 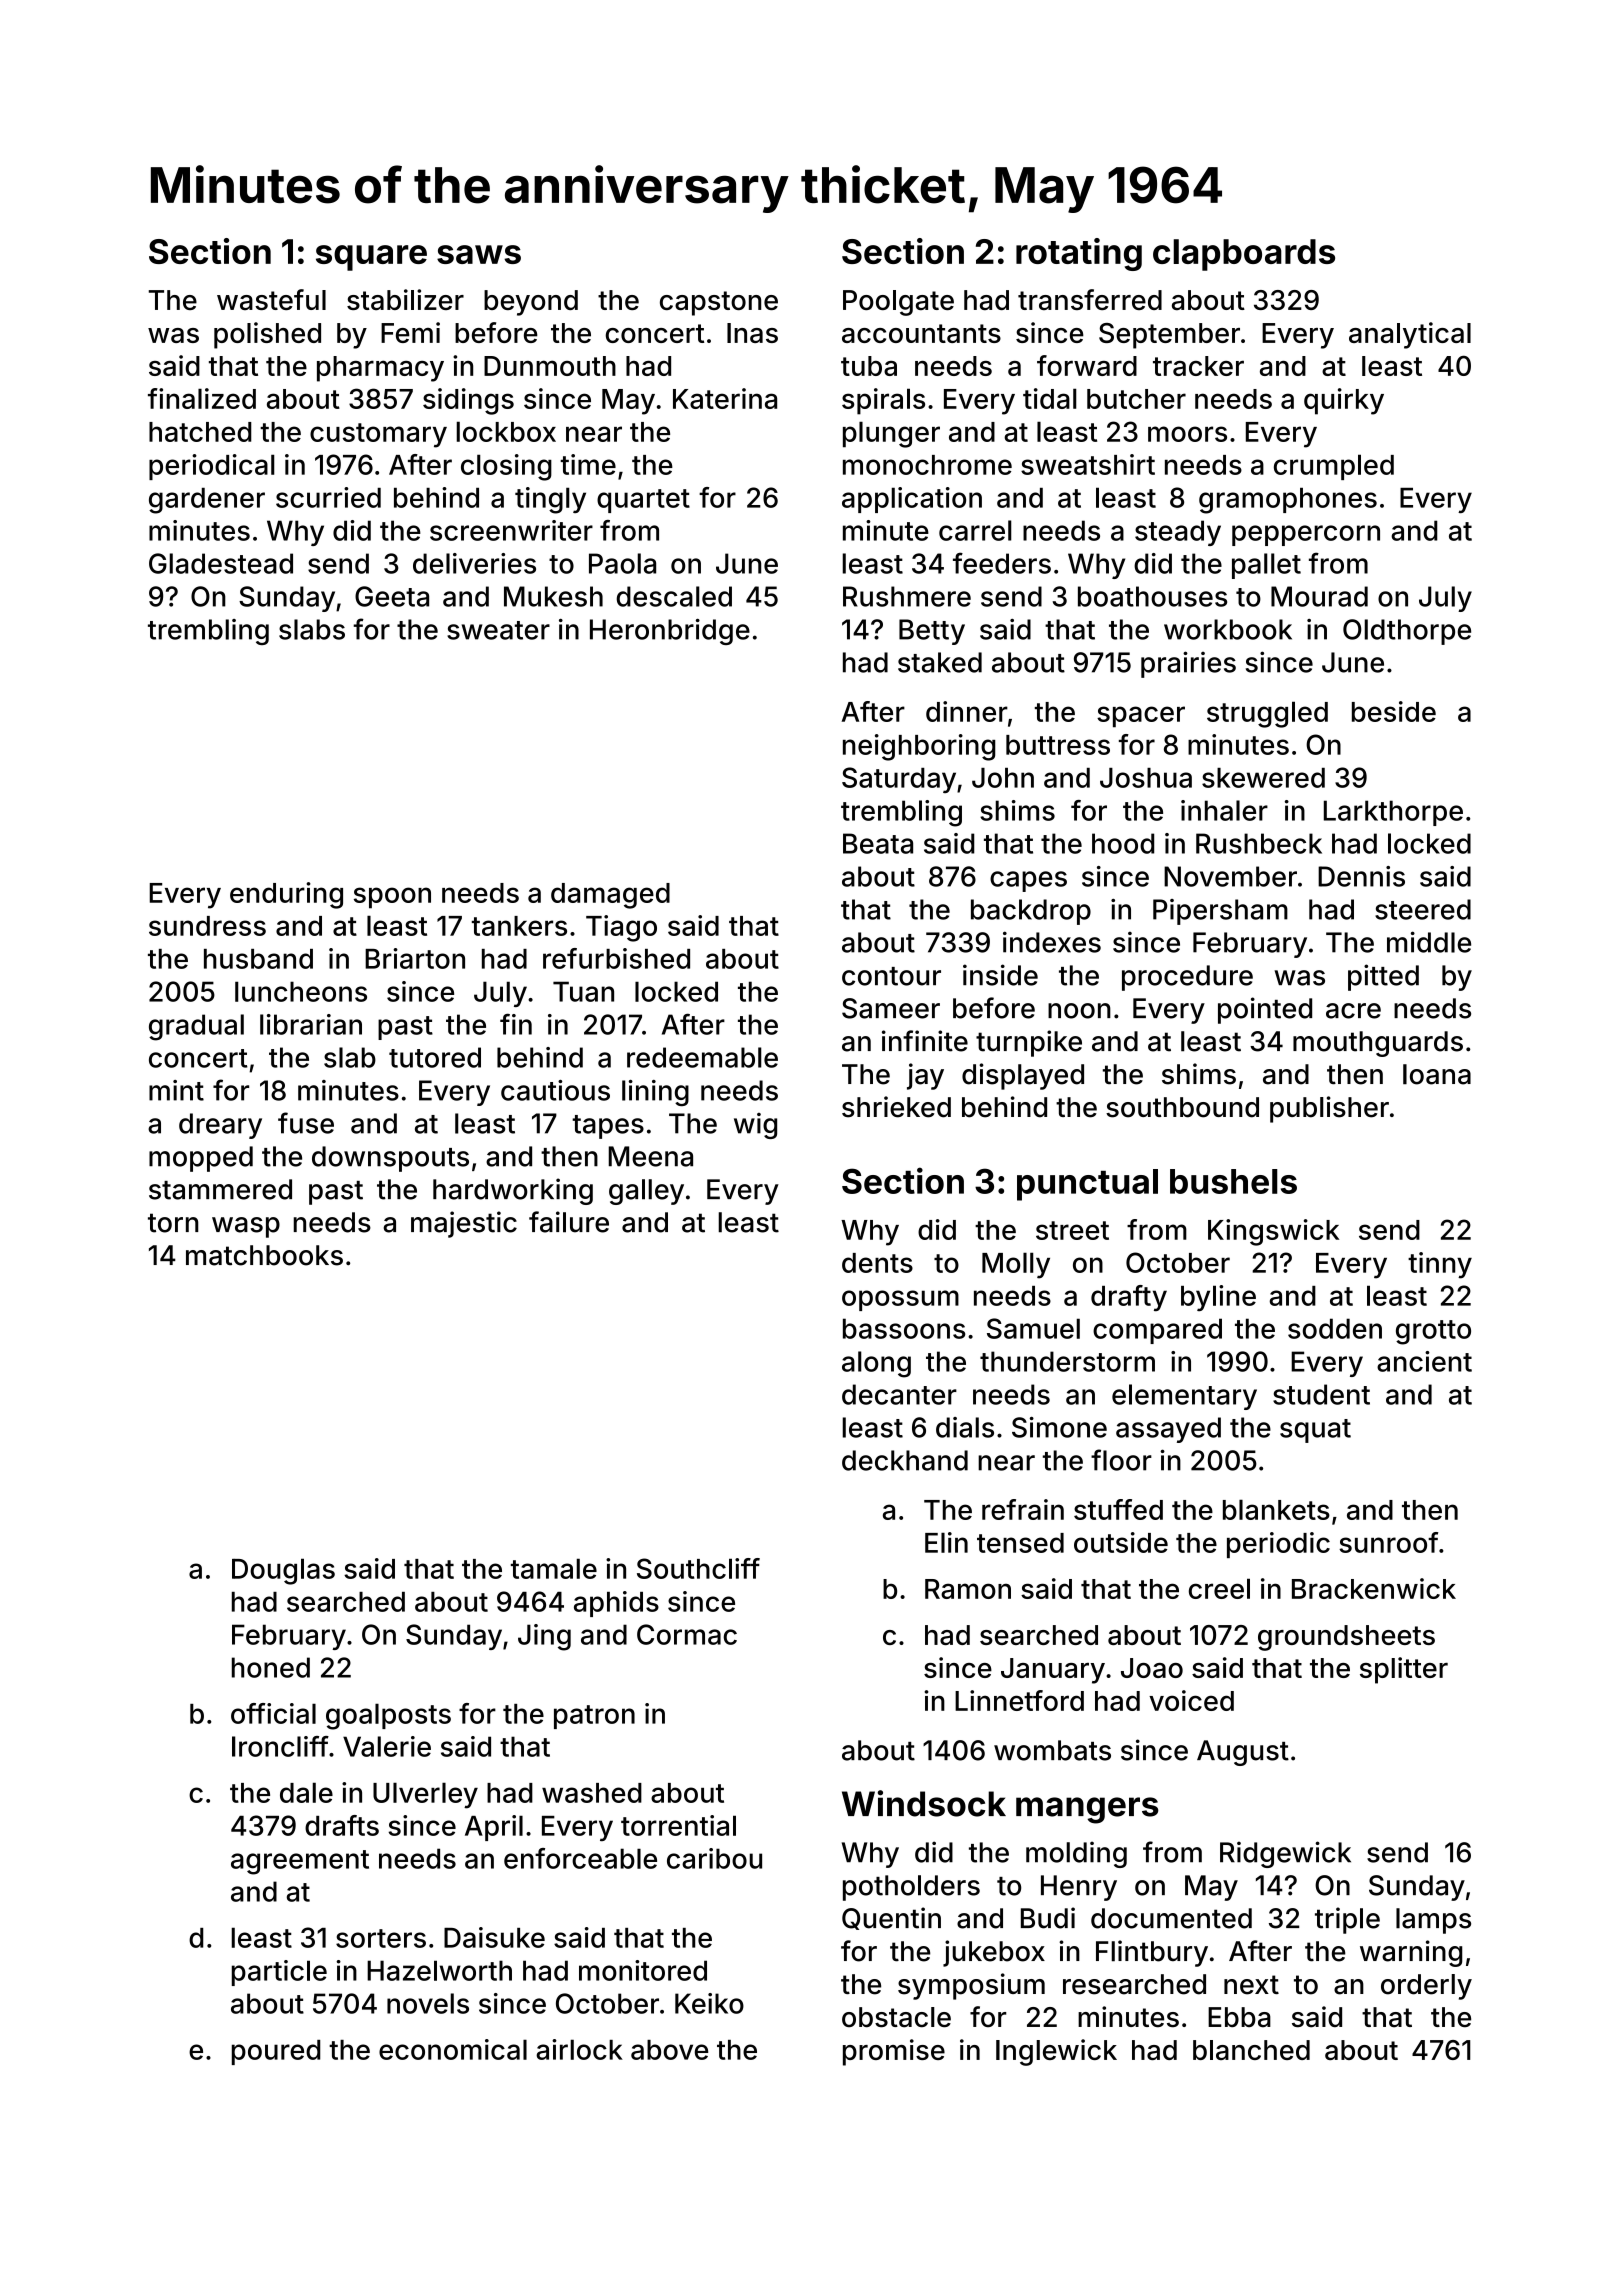 What do you see at coordinates (876, 1364) in the screenshot?
I see `along` at bounding box center [876, 1364].
